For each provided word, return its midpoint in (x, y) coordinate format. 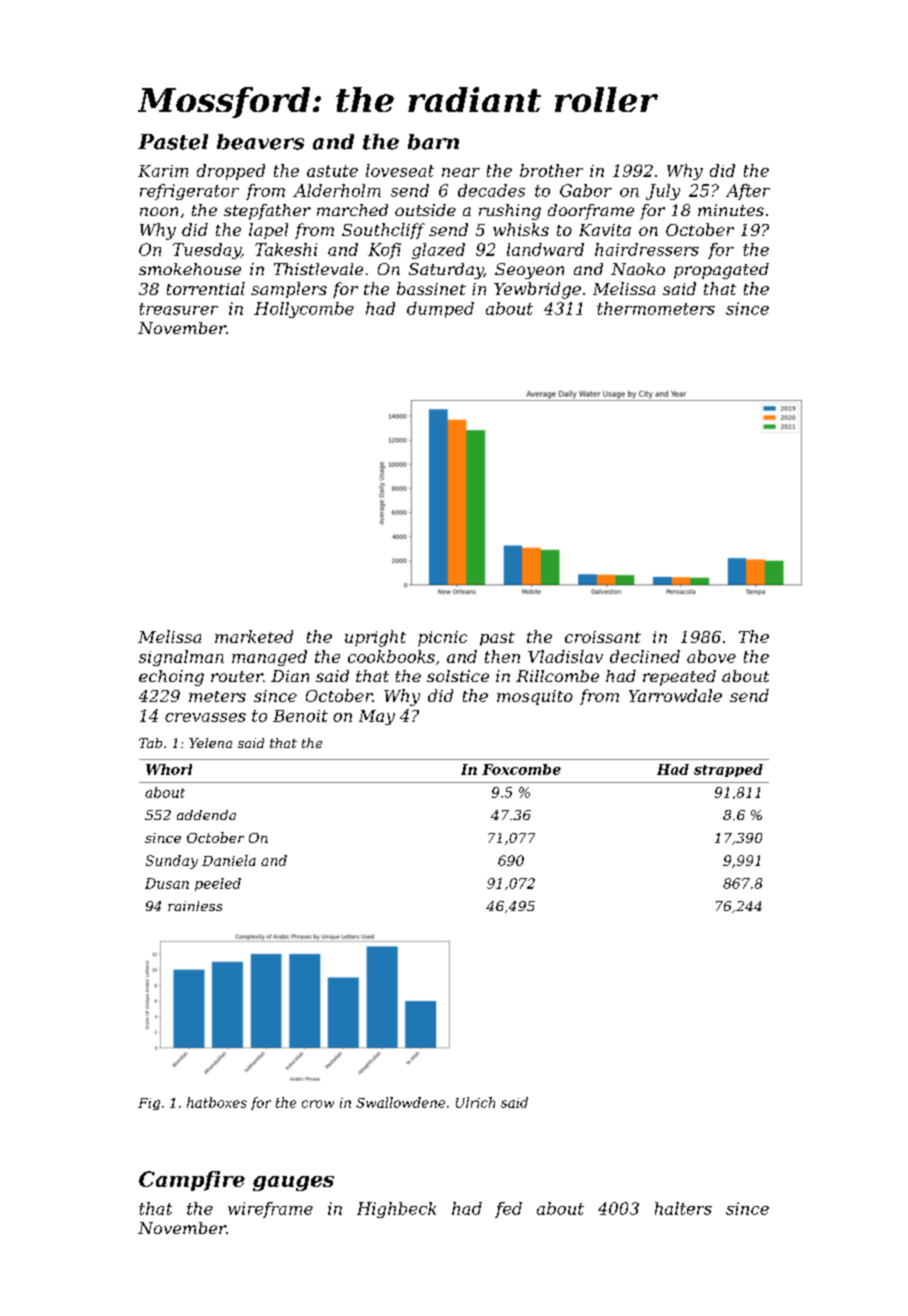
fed (508, 1210)
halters (683, 1208)
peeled (218, 884)
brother (551, 170)
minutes (731, 210)
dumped (440, 310)
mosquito (535, 697)
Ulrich (475, 1102)
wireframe (270, 1210)
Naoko (638, 269)
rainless (195, 906)
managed (269, 658)
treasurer (178, 309)
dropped (231, 172)
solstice (458, 676)
